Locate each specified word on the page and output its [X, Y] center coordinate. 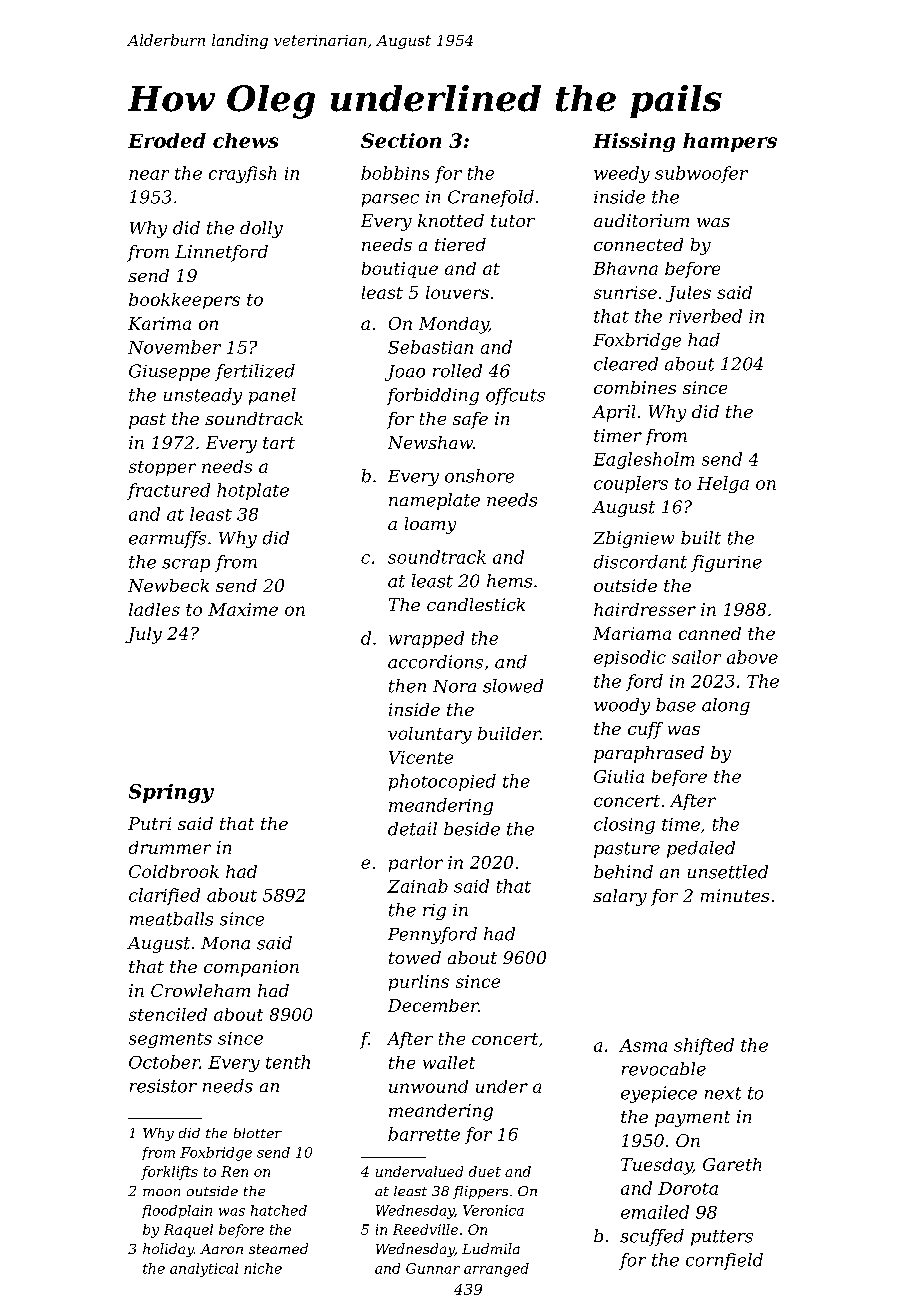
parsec [390, 200]
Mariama [632, 633]
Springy [171, 793]
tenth [288, 1062]
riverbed [705, 316]
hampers [730, 142]
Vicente [421, 757]
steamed [278, 1248]
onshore [479, 476]
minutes [735, 895]
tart [279, 443]
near [149, 175]
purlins [419, 983]
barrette [424, 1134]
